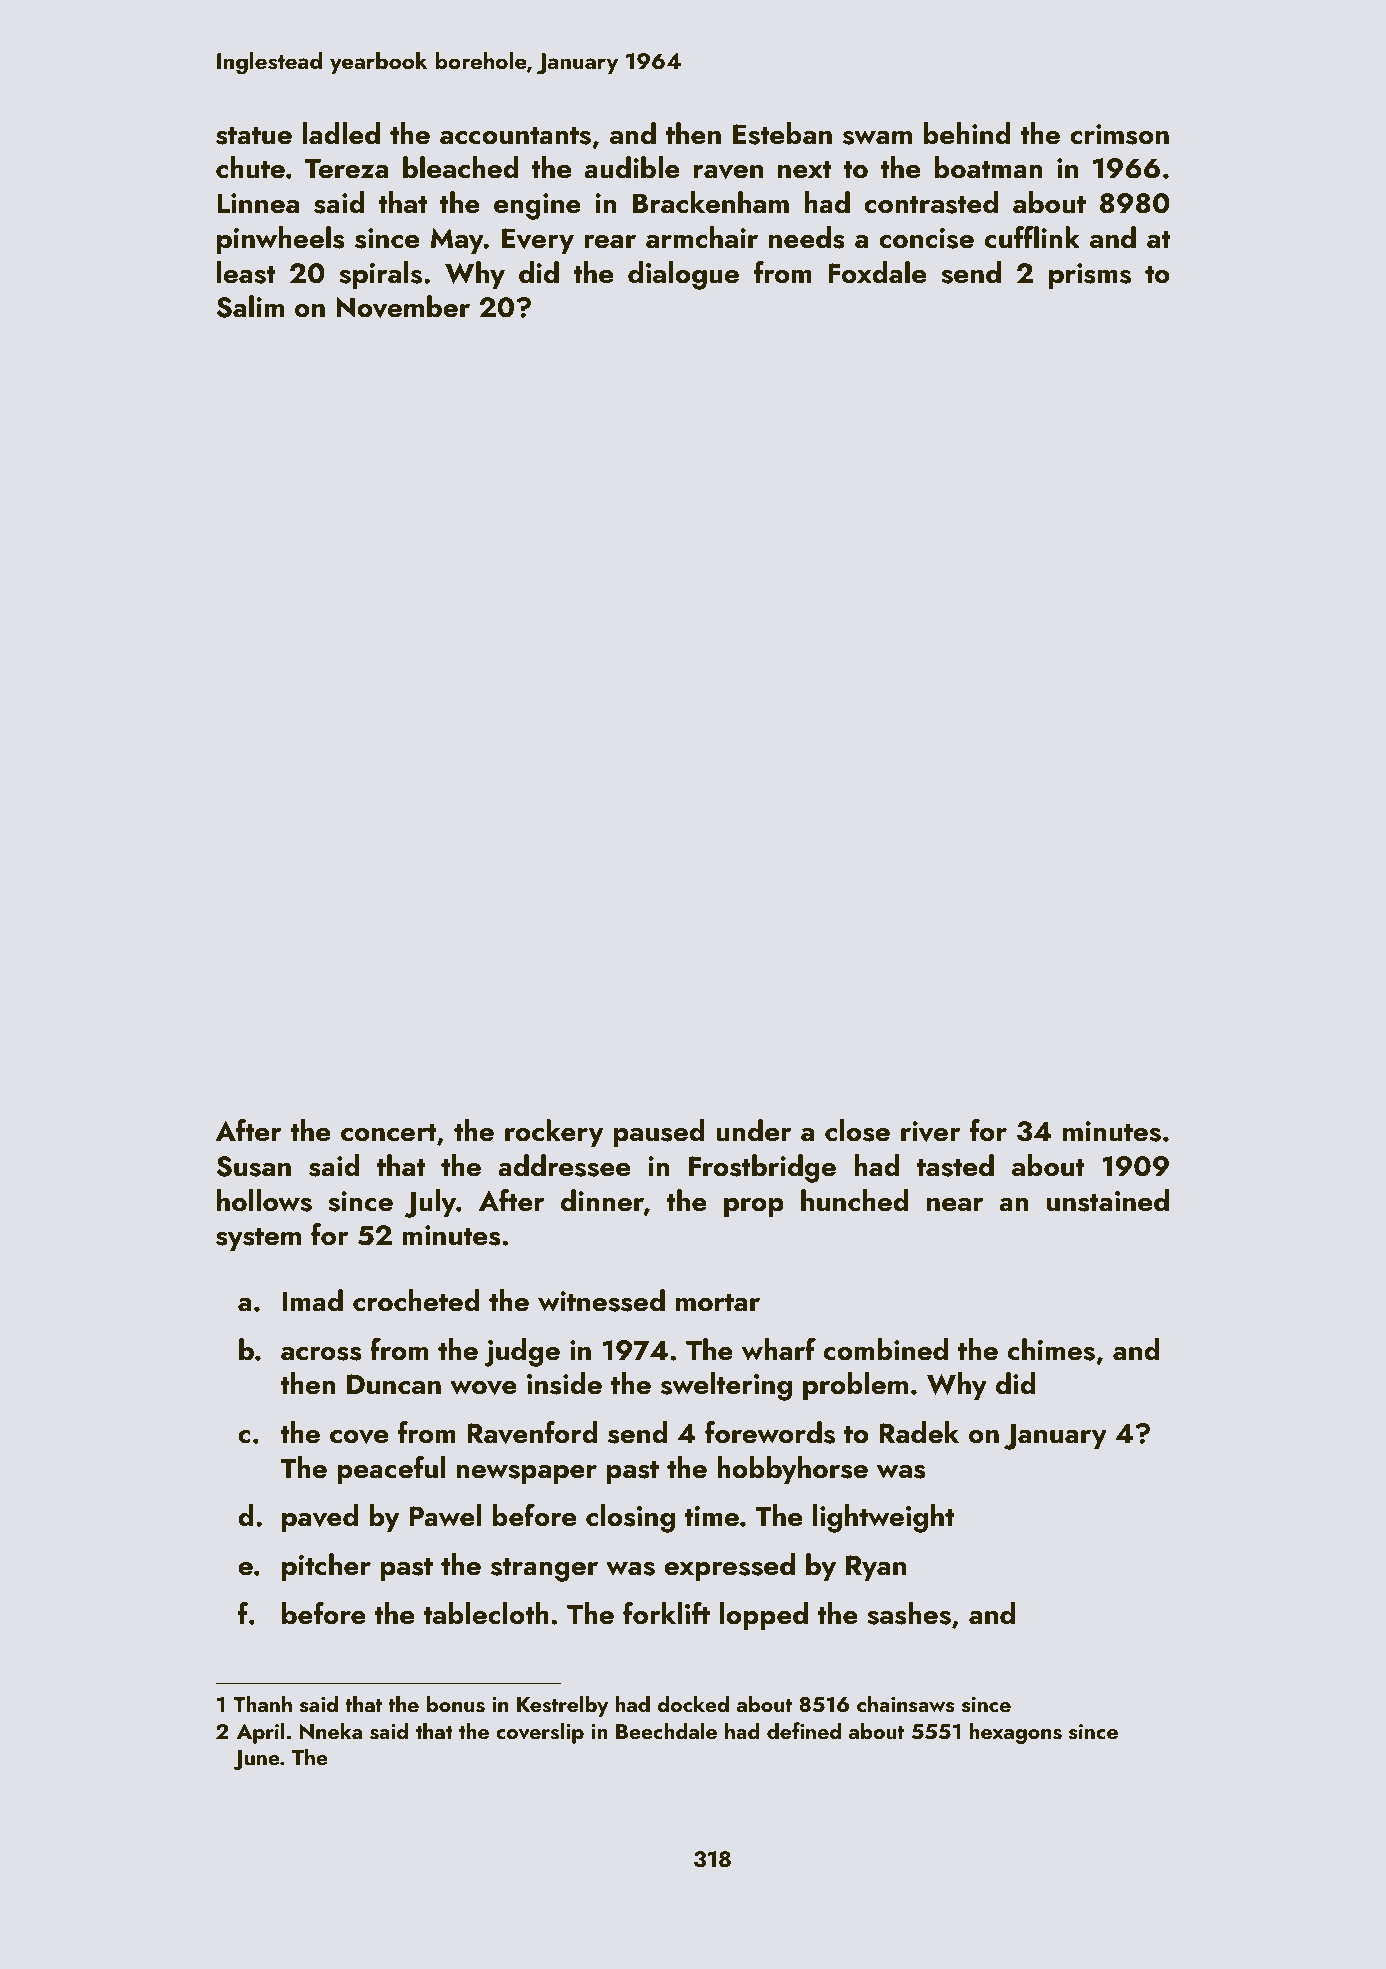 The width and height of the screenshot is (1386, 1969). I want to click on hollows, so click(264, 1200).
